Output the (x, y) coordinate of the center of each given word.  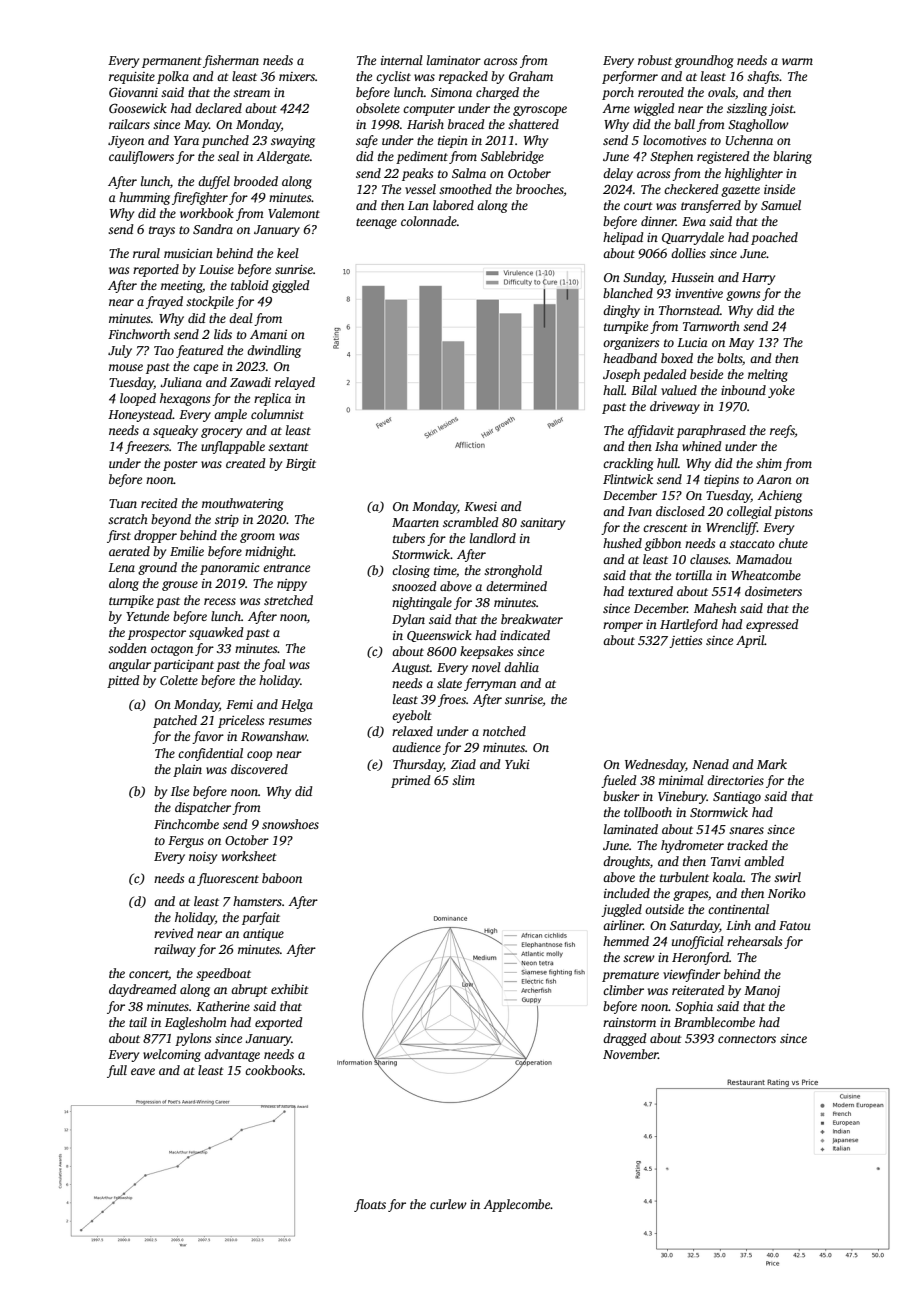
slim (463, 780)
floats (370, 1205)
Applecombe (516, 1205)
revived (174, 933)
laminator (454, 60)
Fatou (795, 925)
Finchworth (139, 334)
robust (655, 60)
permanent (172, 62)
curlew (448, 1204)
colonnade (429, 221)
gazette (740, 191)
